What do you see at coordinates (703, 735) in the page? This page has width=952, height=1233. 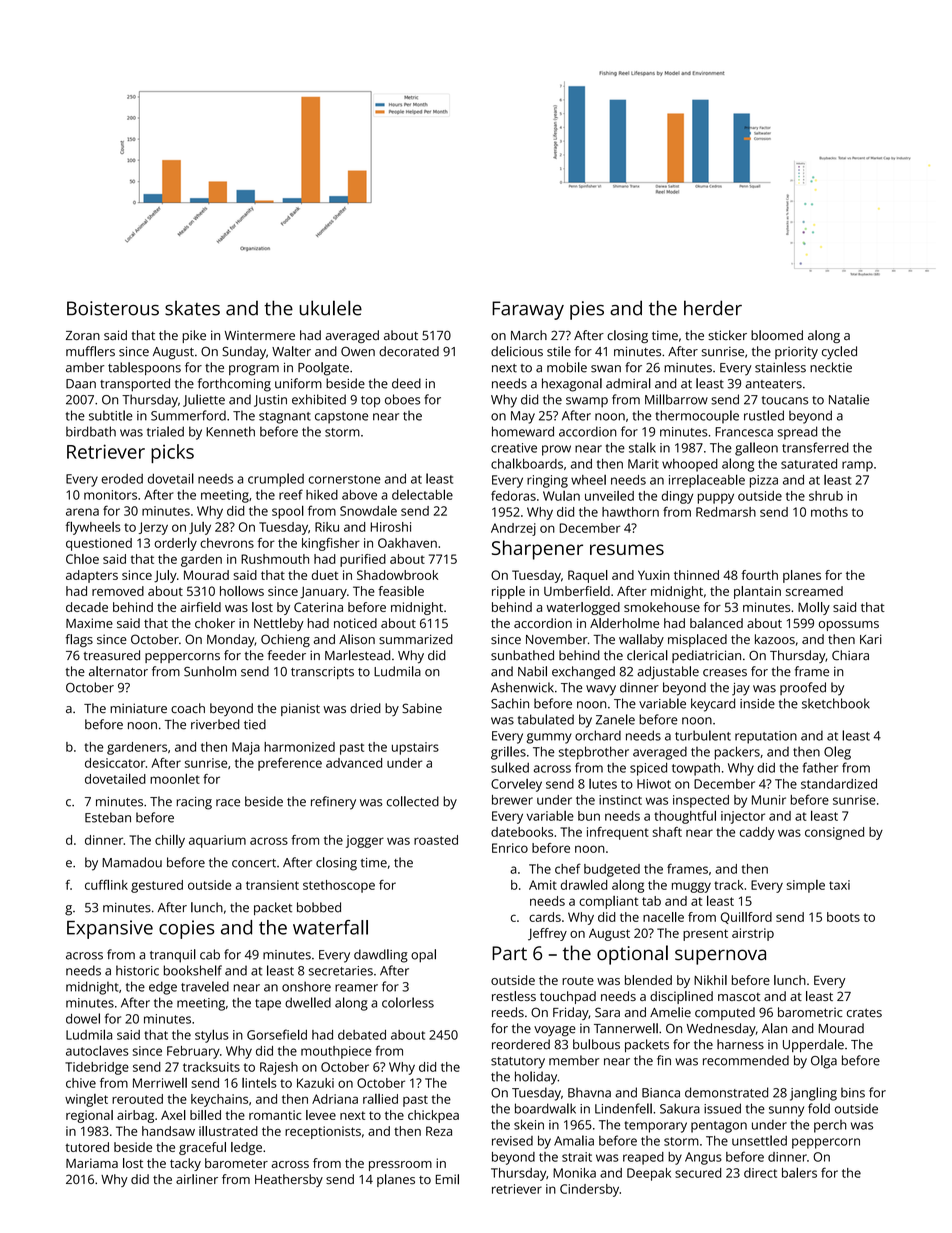 I see `turbulent` at bounding box center [703, 735].
